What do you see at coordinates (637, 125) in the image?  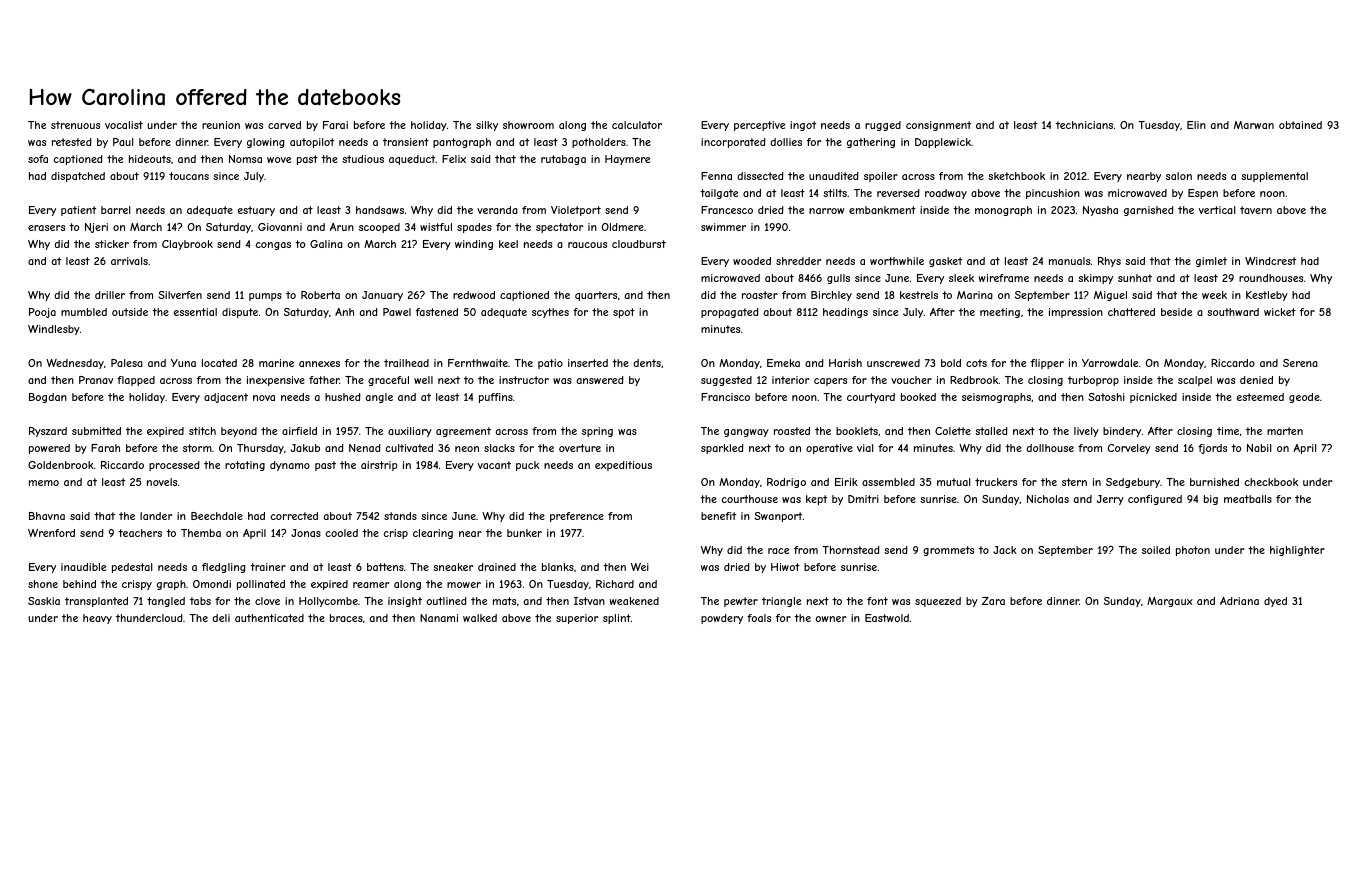 I see `calculator` at bounding box center [637, 125].
